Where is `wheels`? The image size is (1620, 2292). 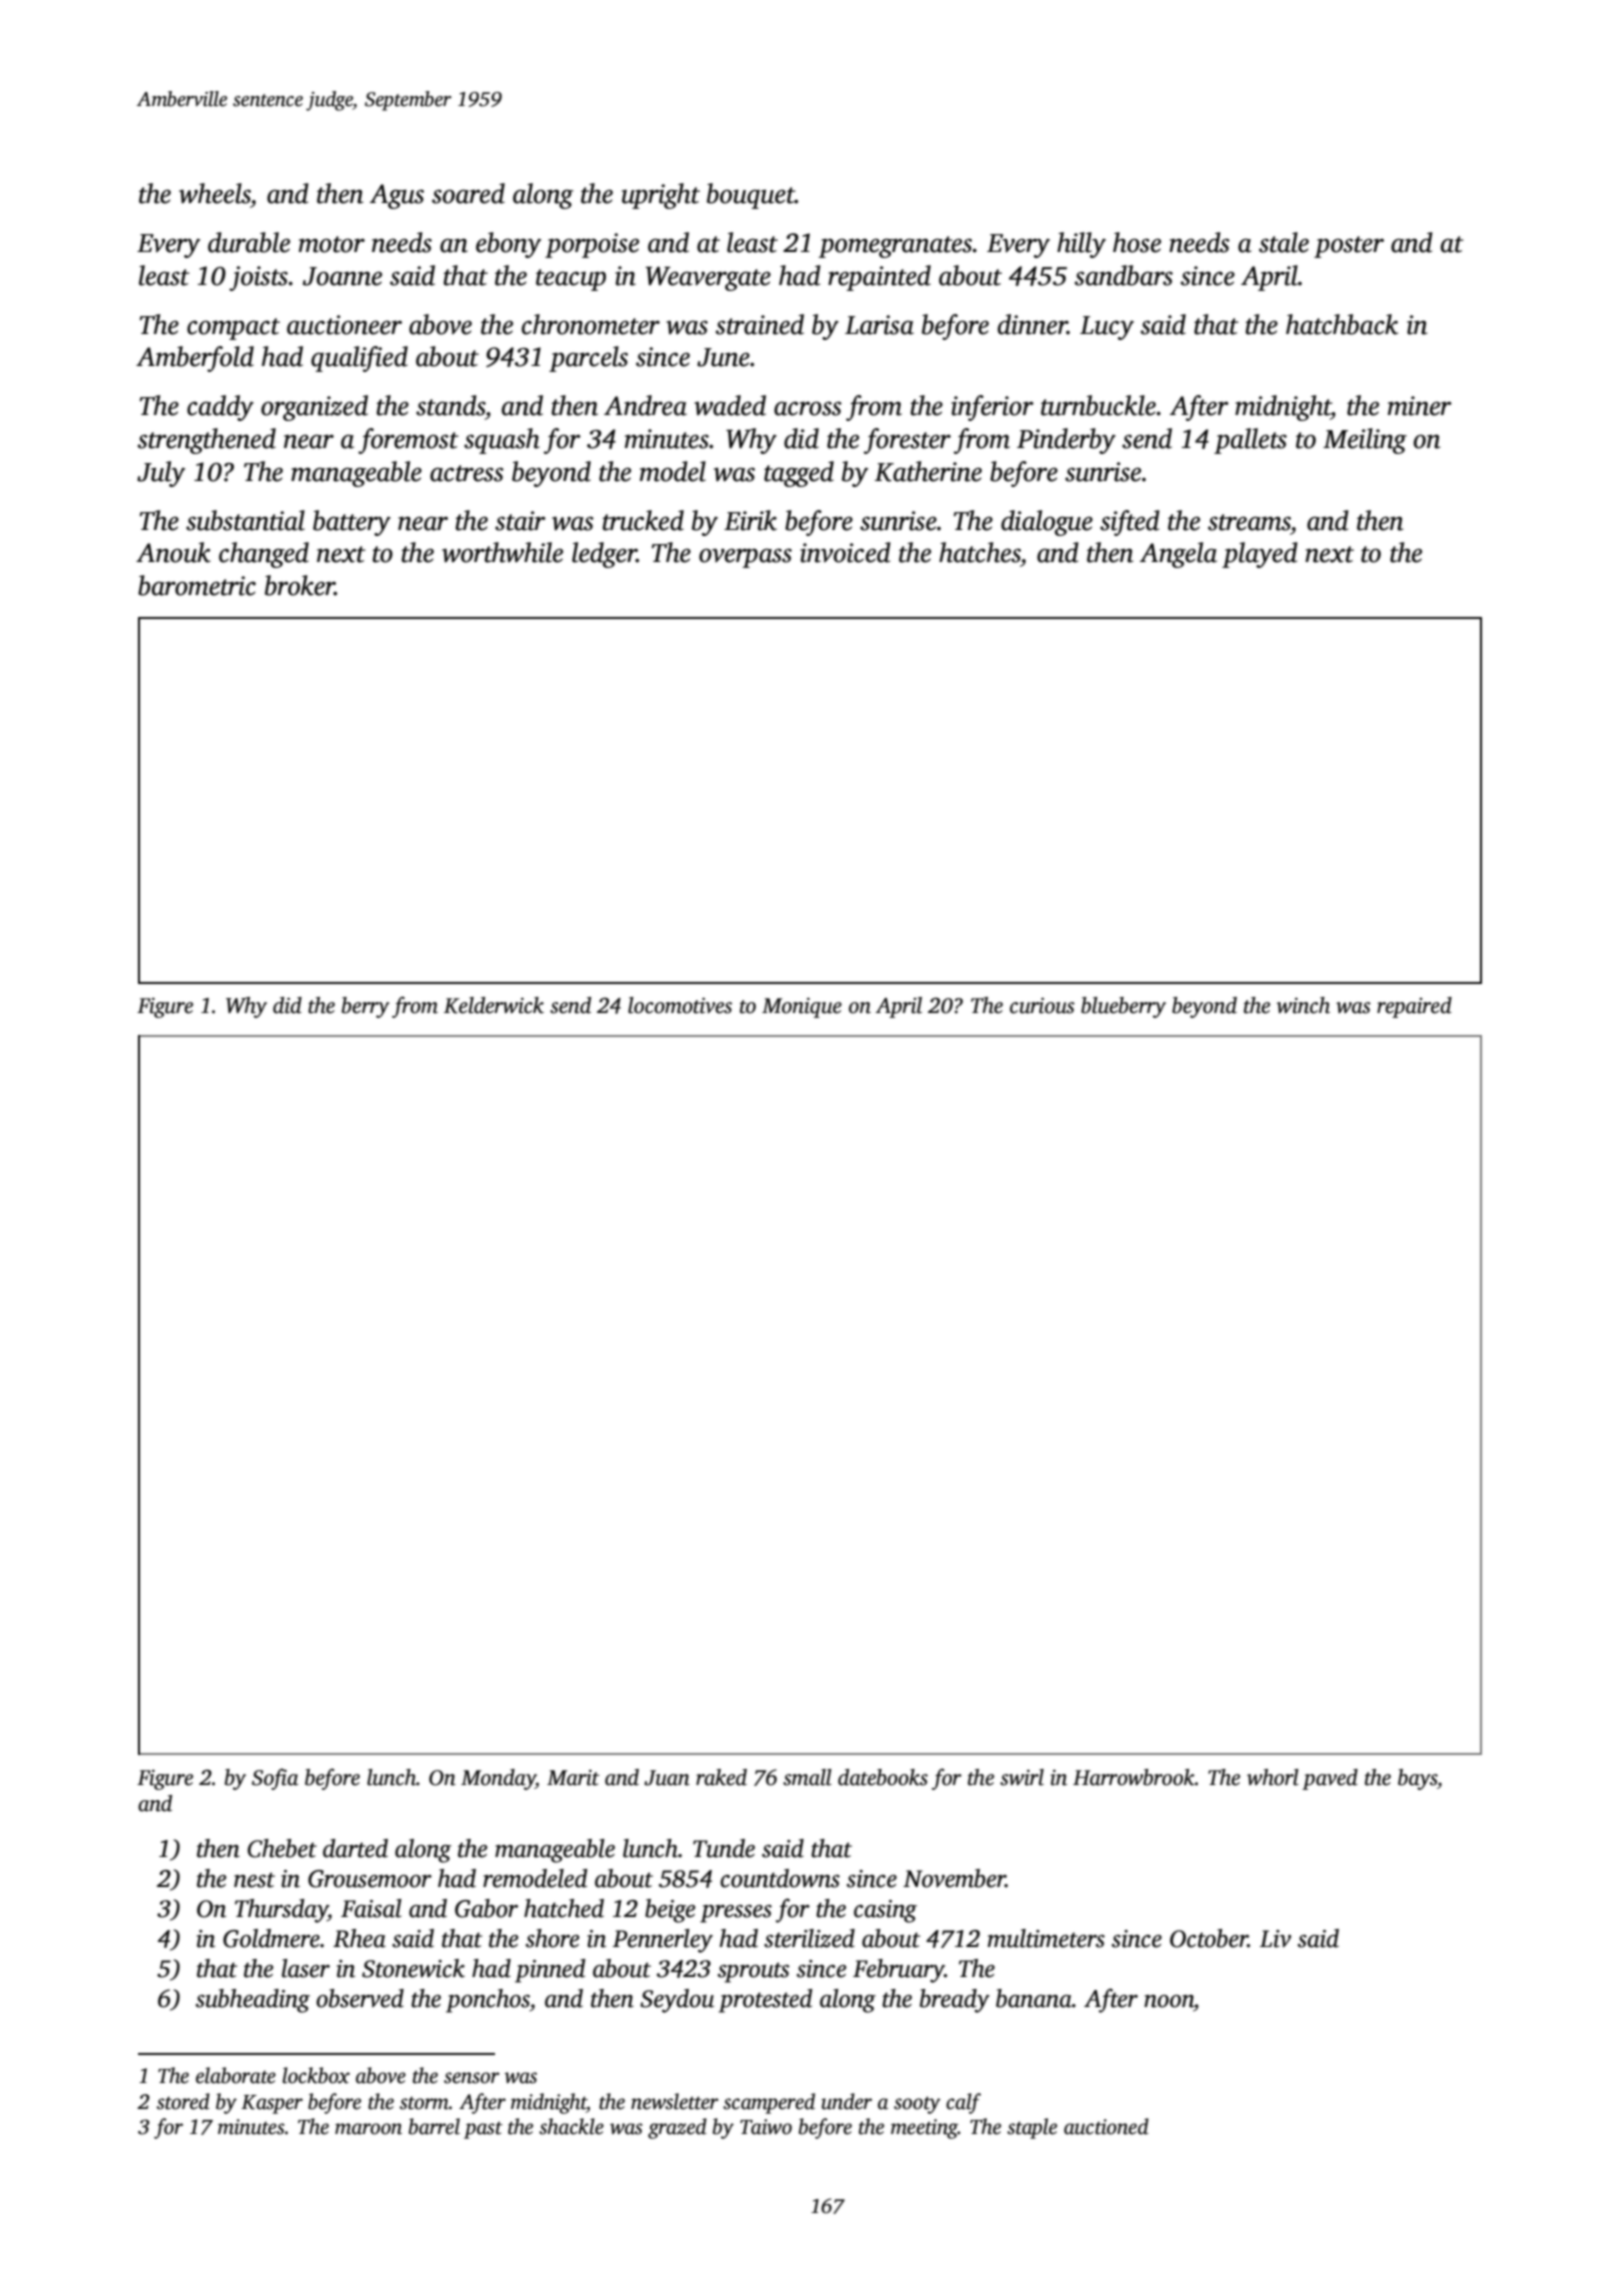
wheels is located at coordinates (215, 193).
